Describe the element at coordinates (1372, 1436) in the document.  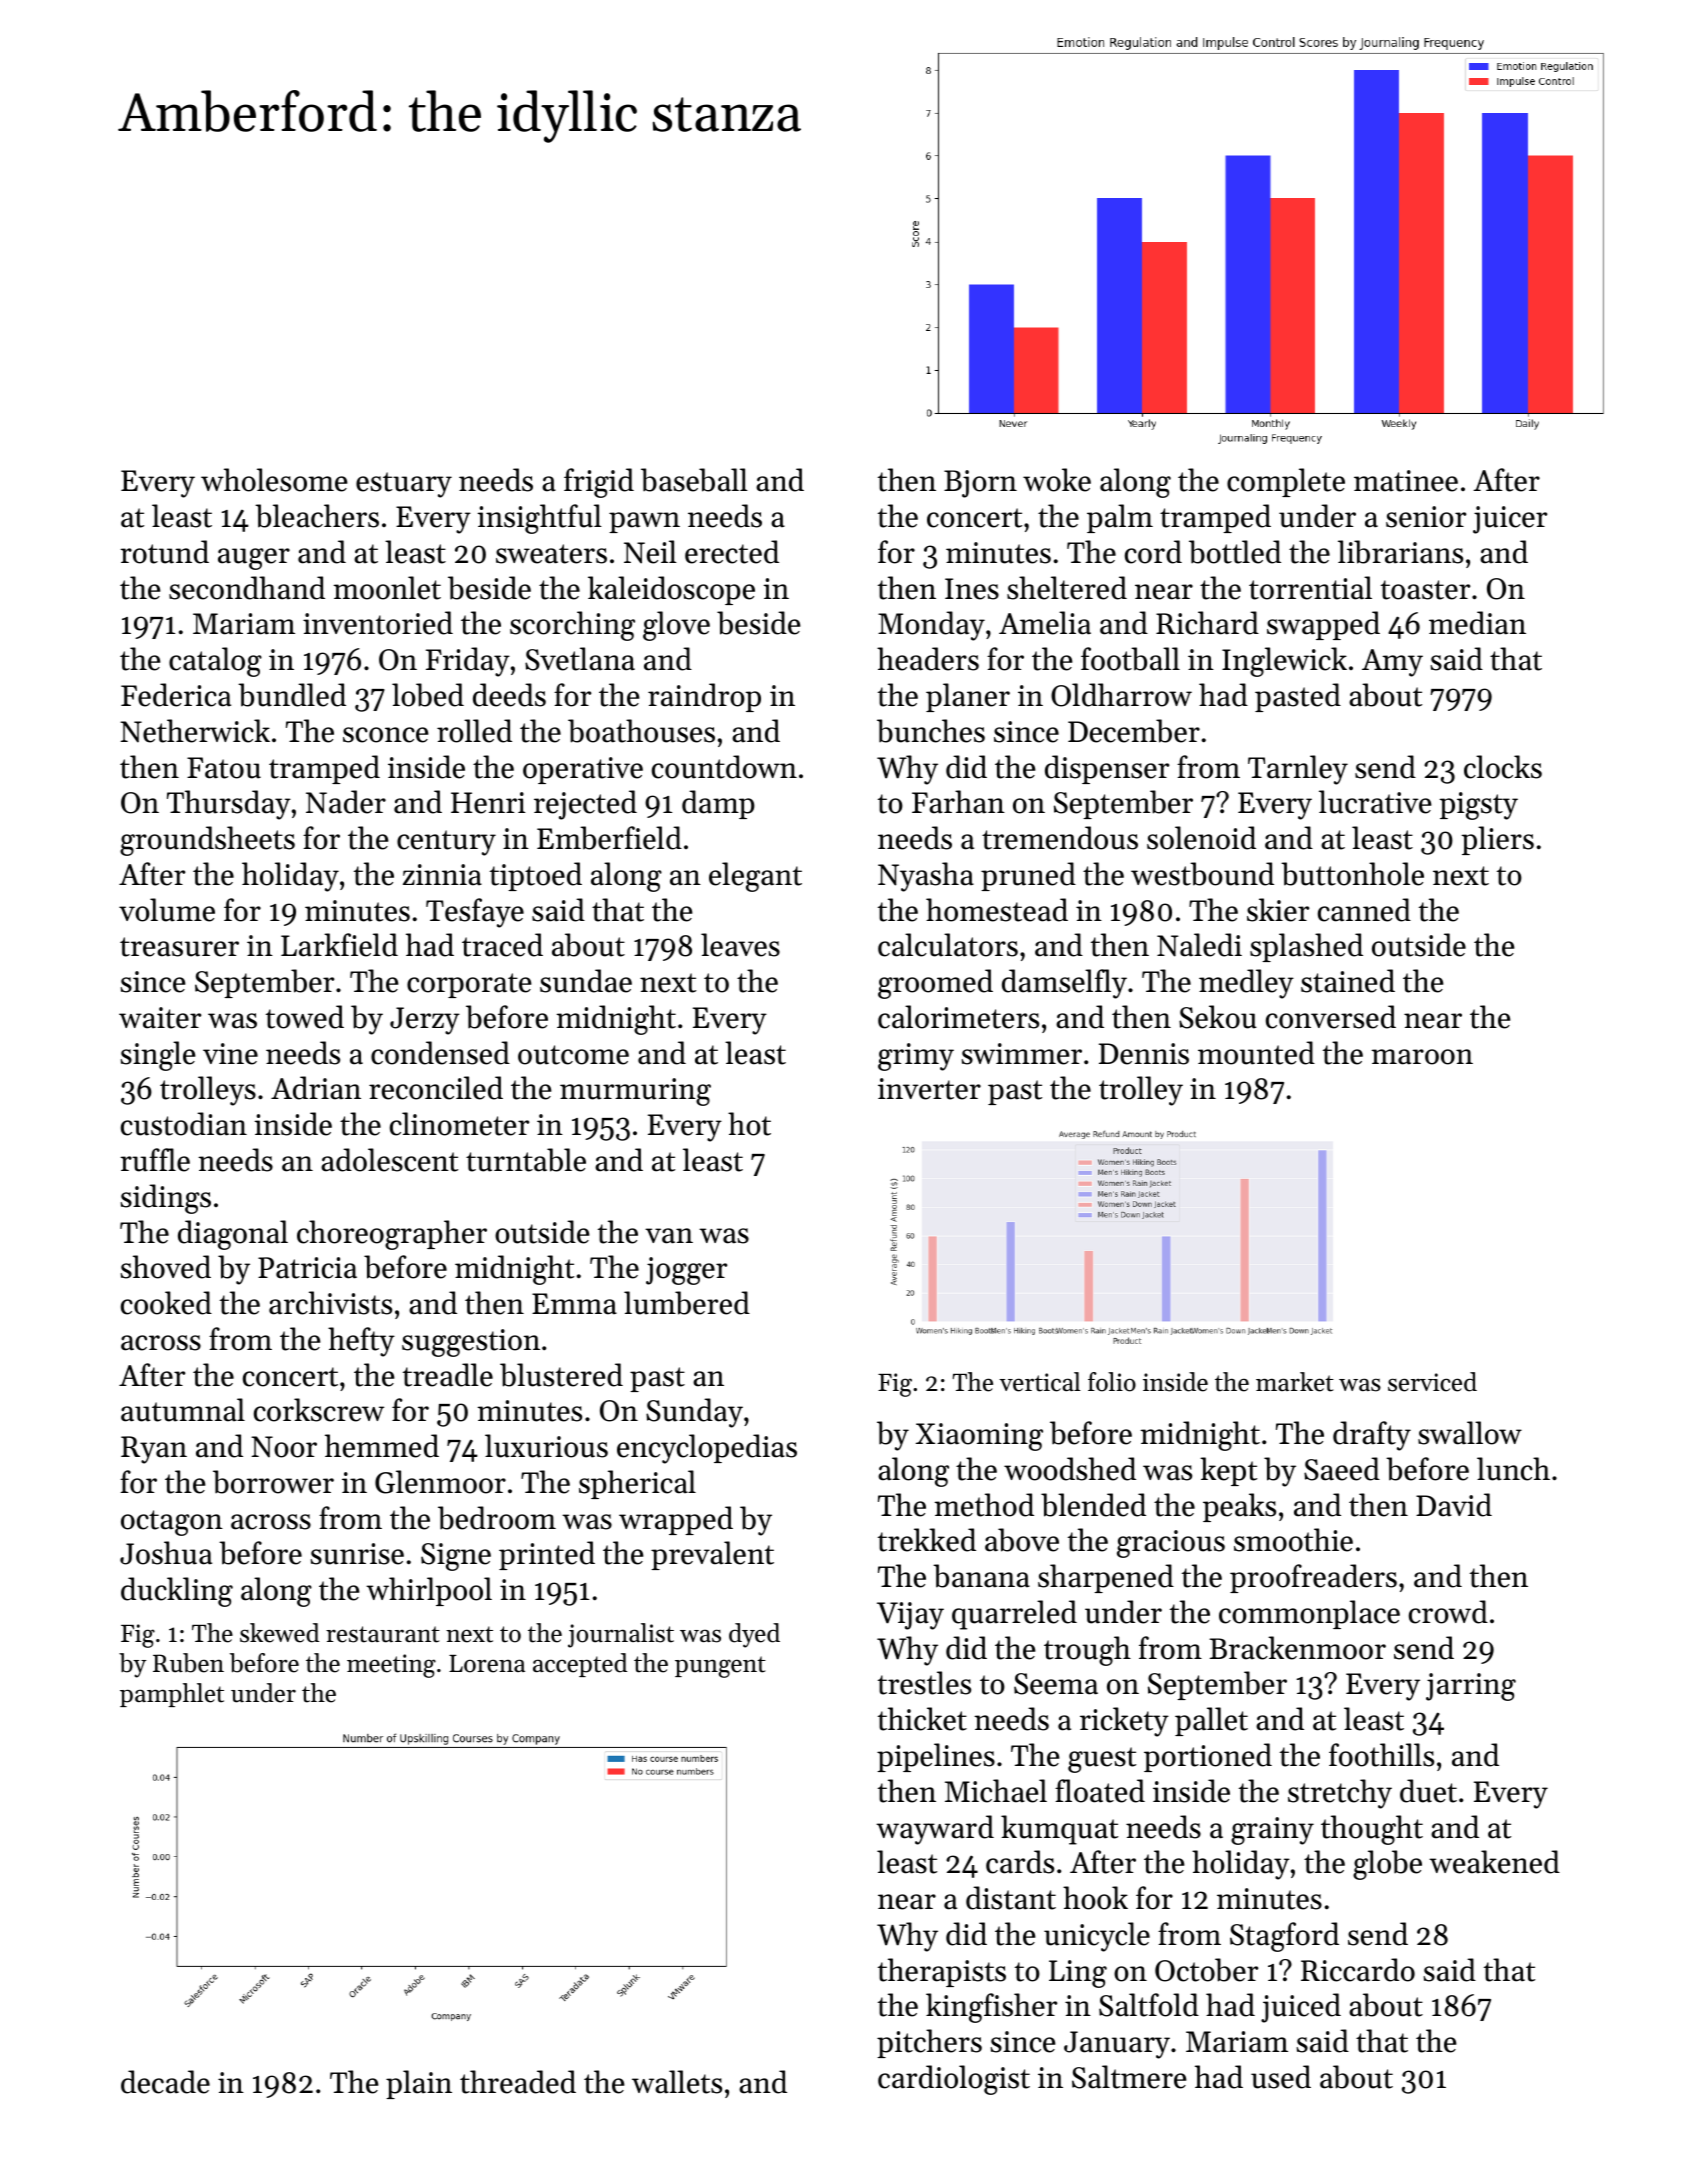
I see `drafty` at that location.
